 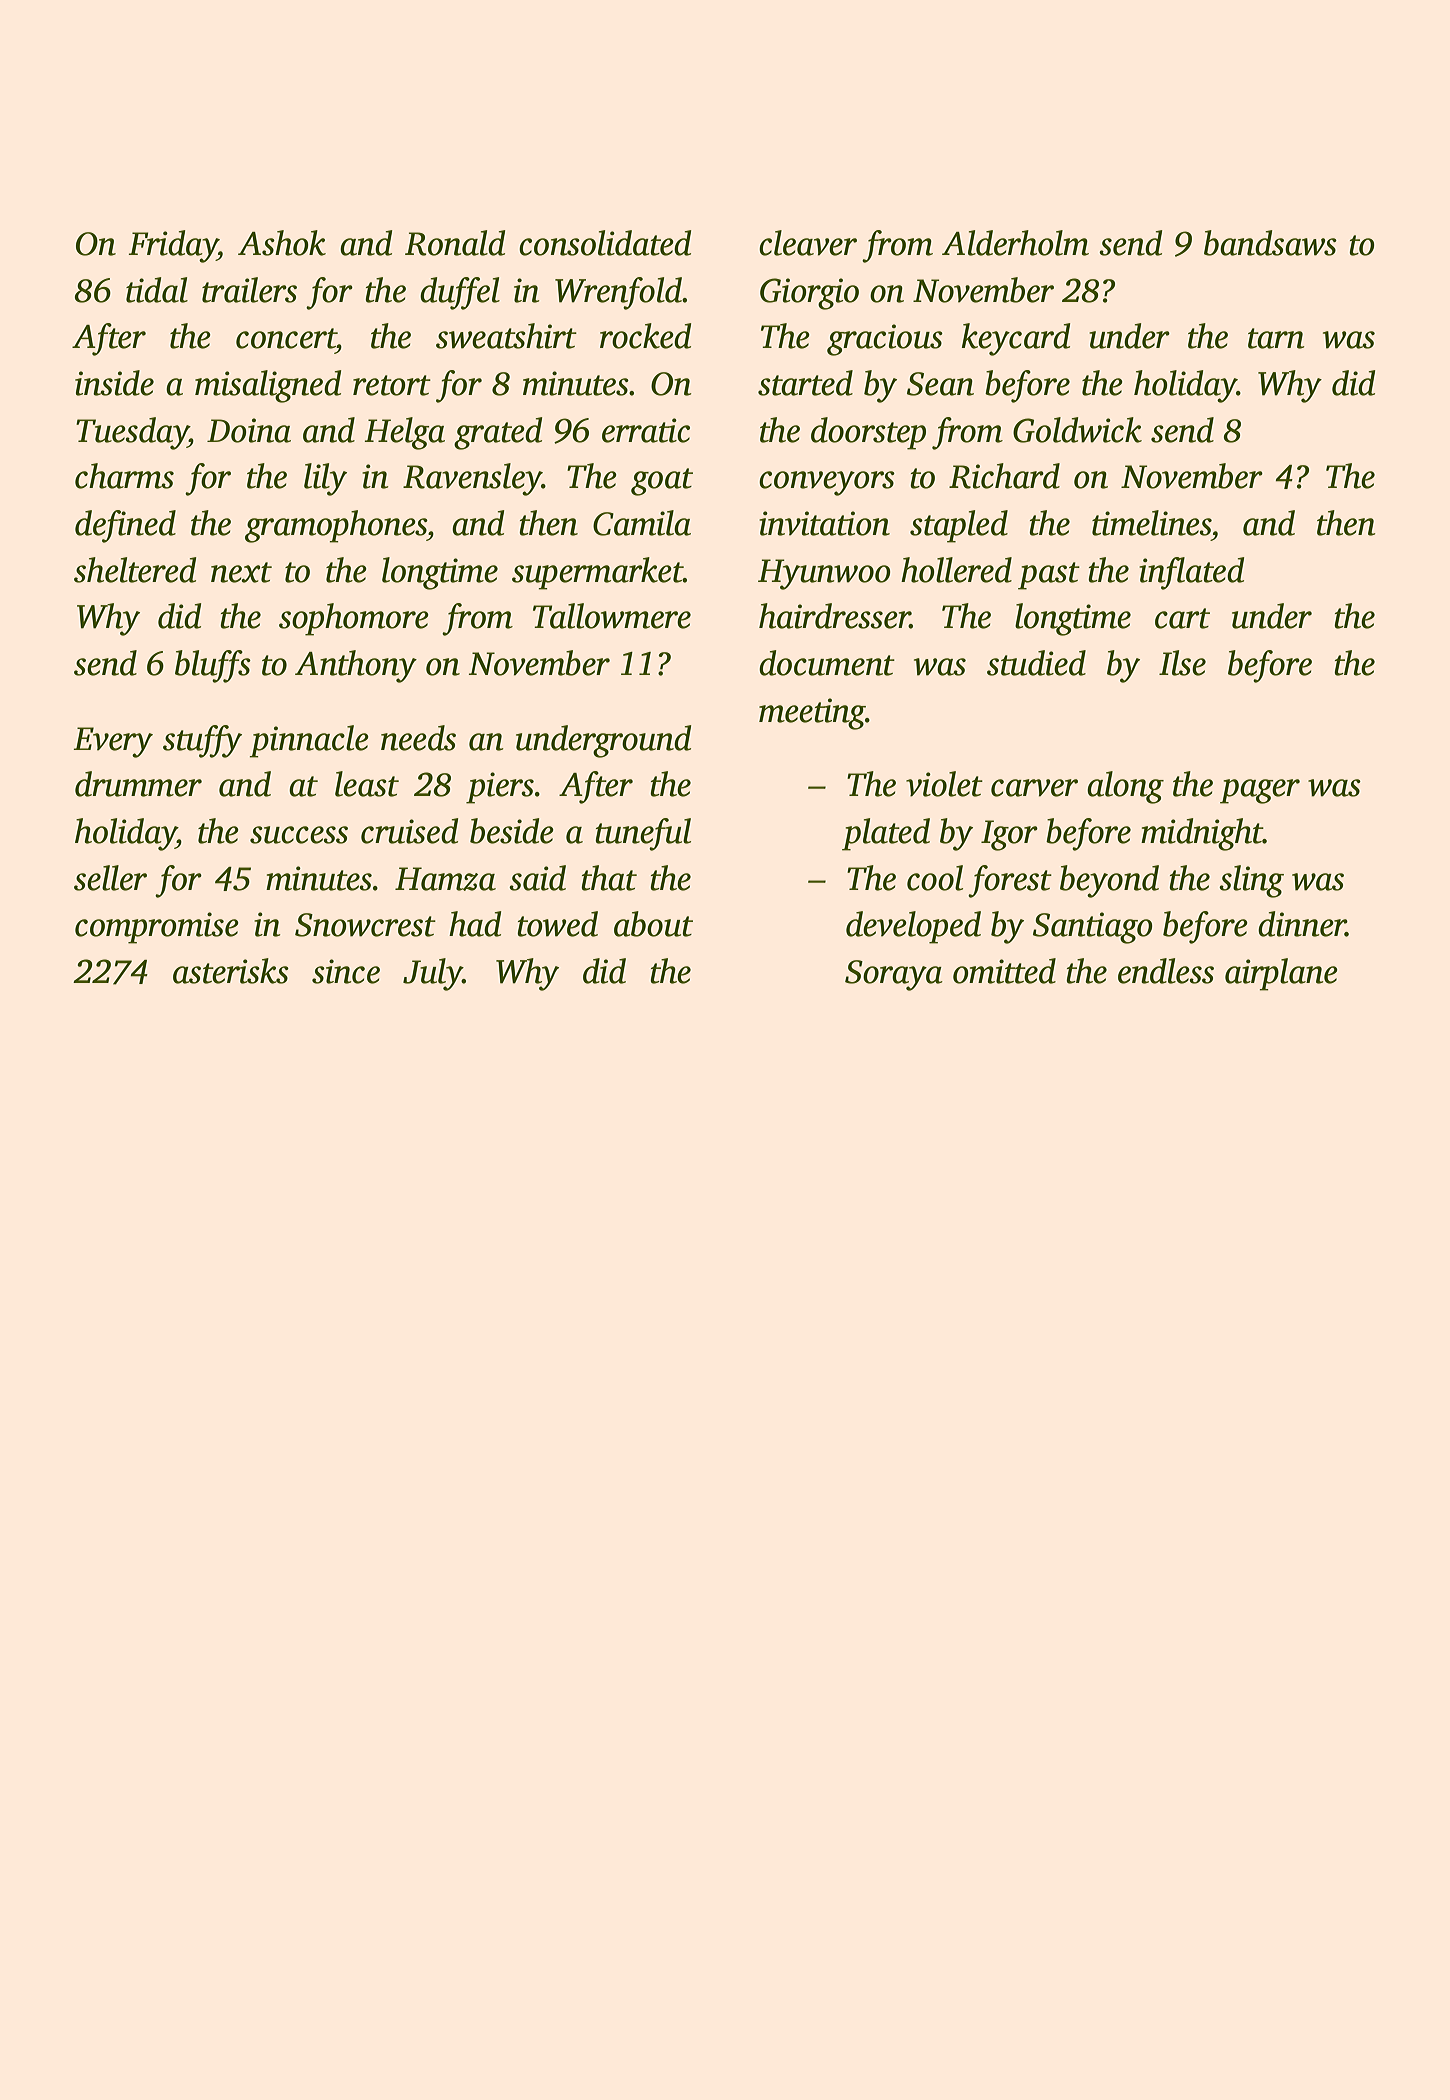 I want to click on pinnacle, so click(x=309, y=741).
